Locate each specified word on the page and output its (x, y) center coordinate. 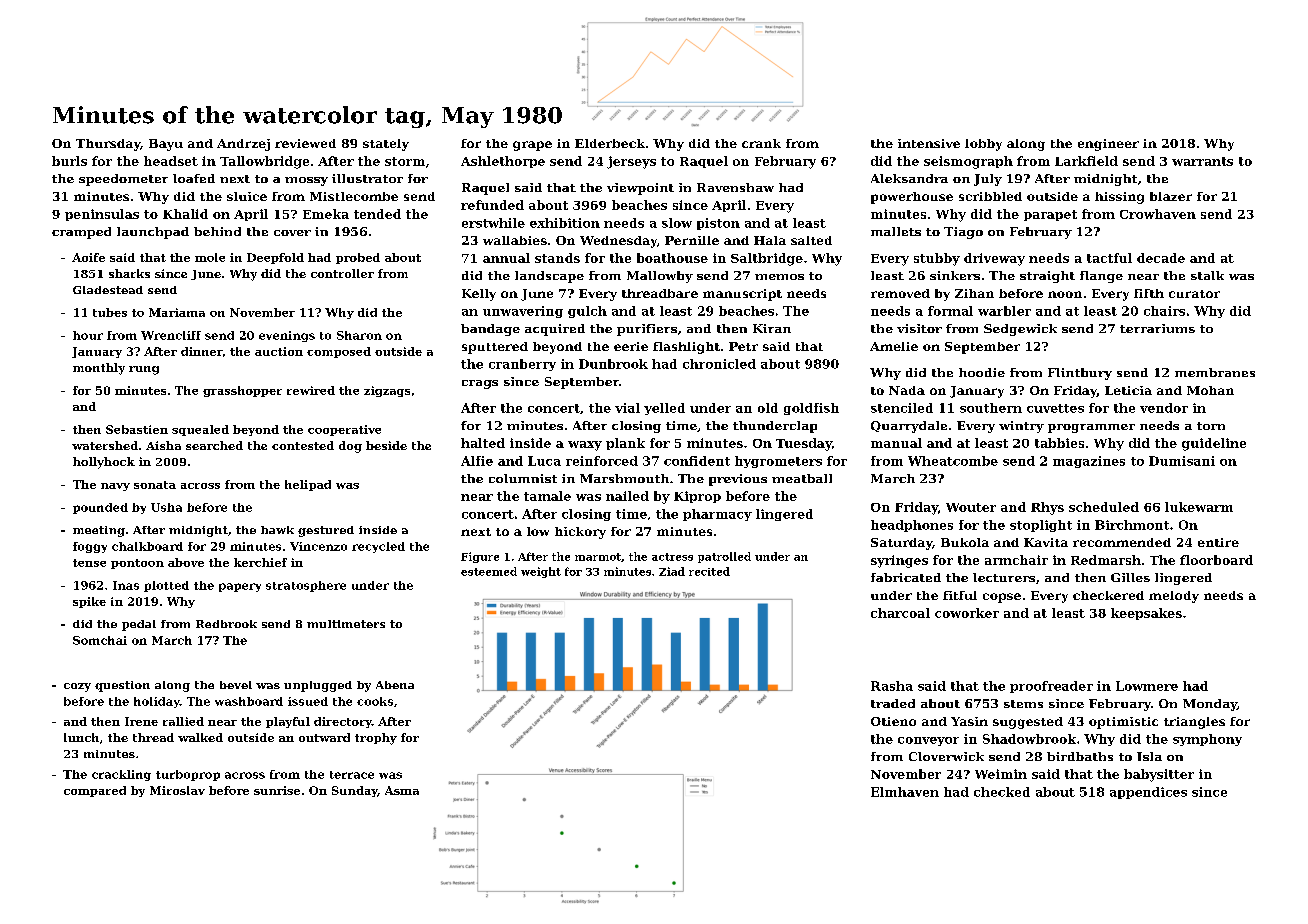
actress (672, 557)
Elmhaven (905, 792)
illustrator (367, 178)
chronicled (719, 364)
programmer (1091, 428)
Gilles (1130, 577)
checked (1002, 792)
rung (144, 370)
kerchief (260, 562)
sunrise (277, 790)
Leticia (1128, 390)
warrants (1202, 161)
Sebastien (137, 429)
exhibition (565, 223)
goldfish (811, 409)
